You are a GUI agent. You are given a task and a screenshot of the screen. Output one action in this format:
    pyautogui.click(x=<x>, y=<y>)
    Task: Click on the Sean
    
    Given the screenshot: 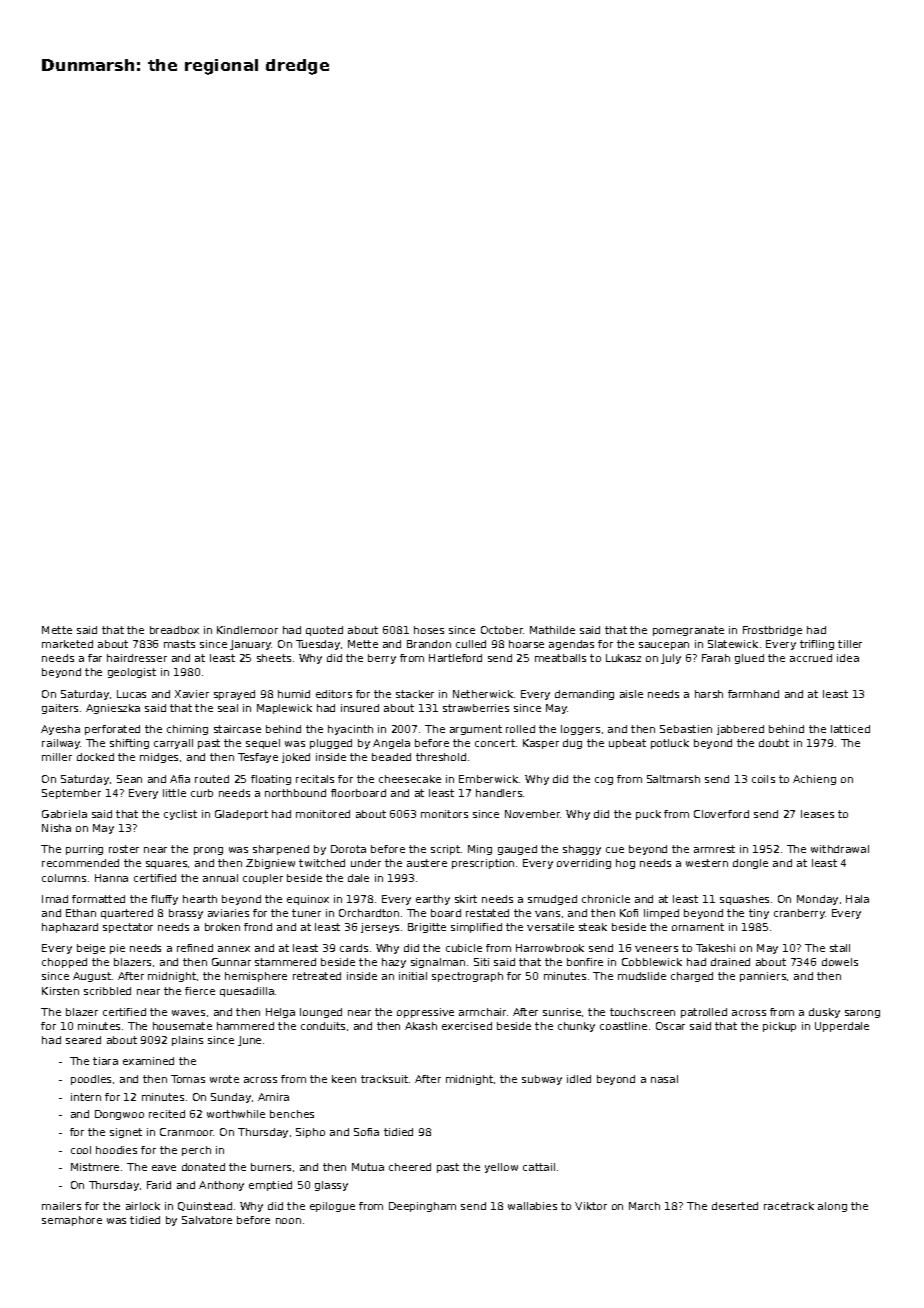 What is the action you would take?
    pyautogui.click(x=129, y=779)
